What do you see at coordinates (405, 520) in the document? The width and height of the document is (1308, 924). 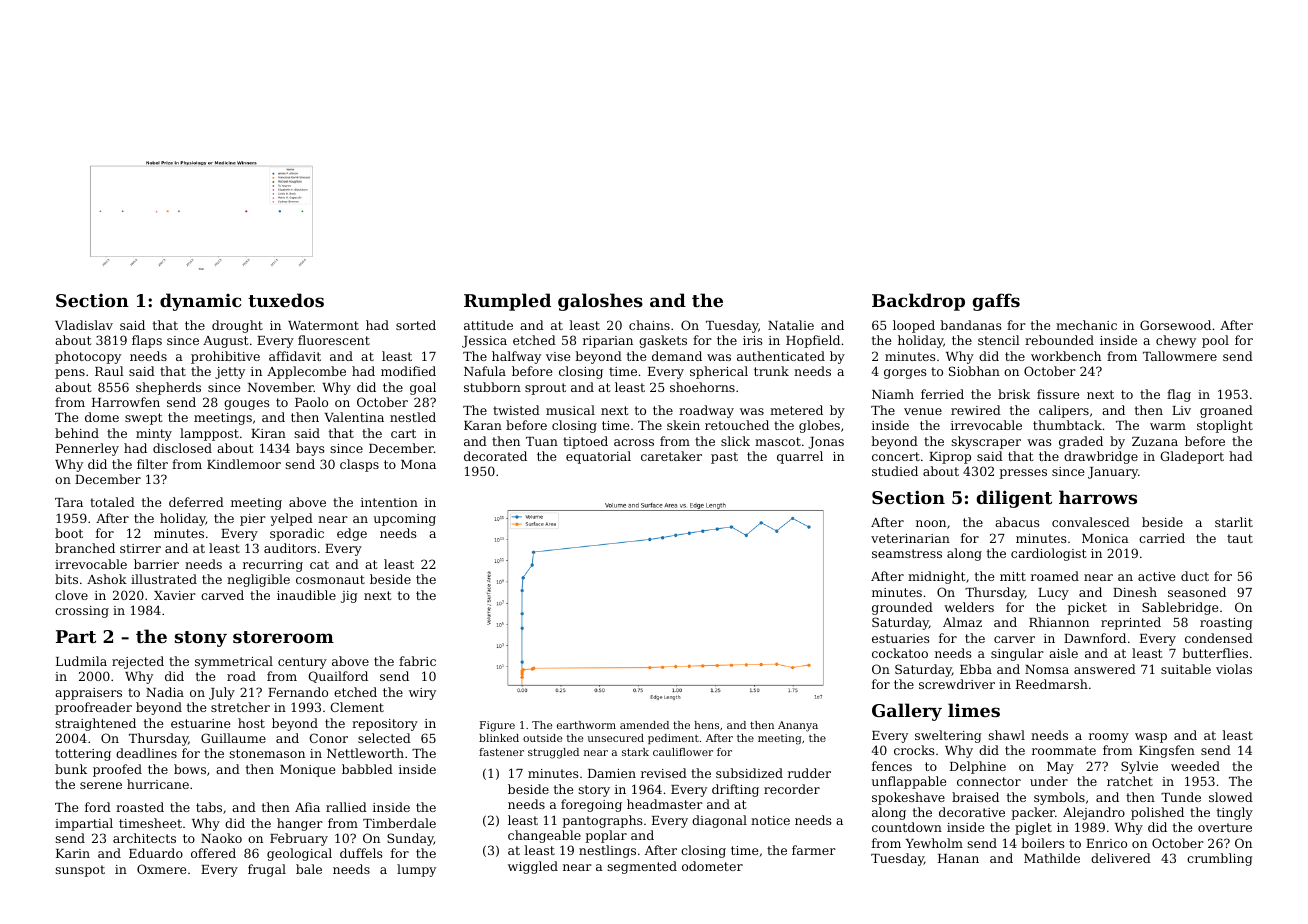 I see `upcoming` at bounding box center [405, 520].
